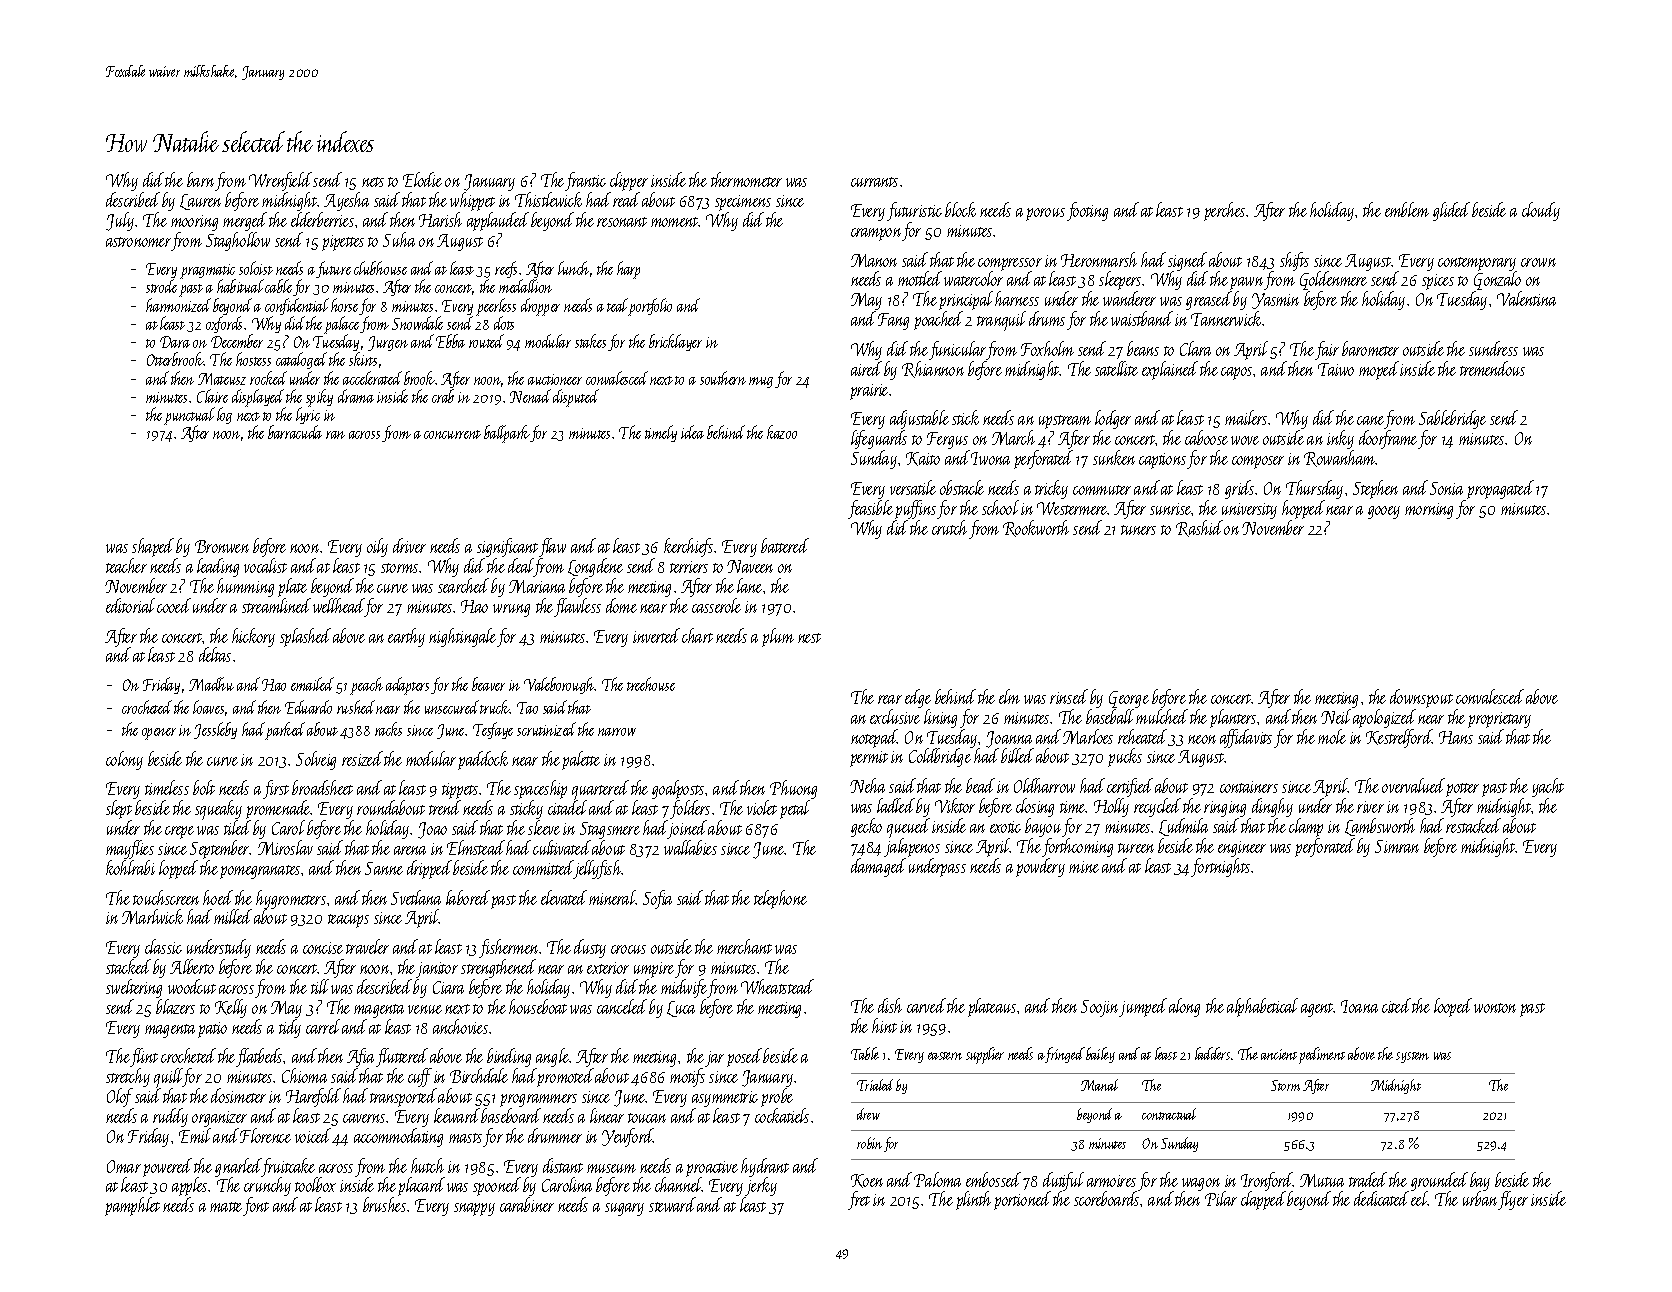 This screenshot has width=1672, height=1292. I want to click on astronomer, so click(138, 242).
